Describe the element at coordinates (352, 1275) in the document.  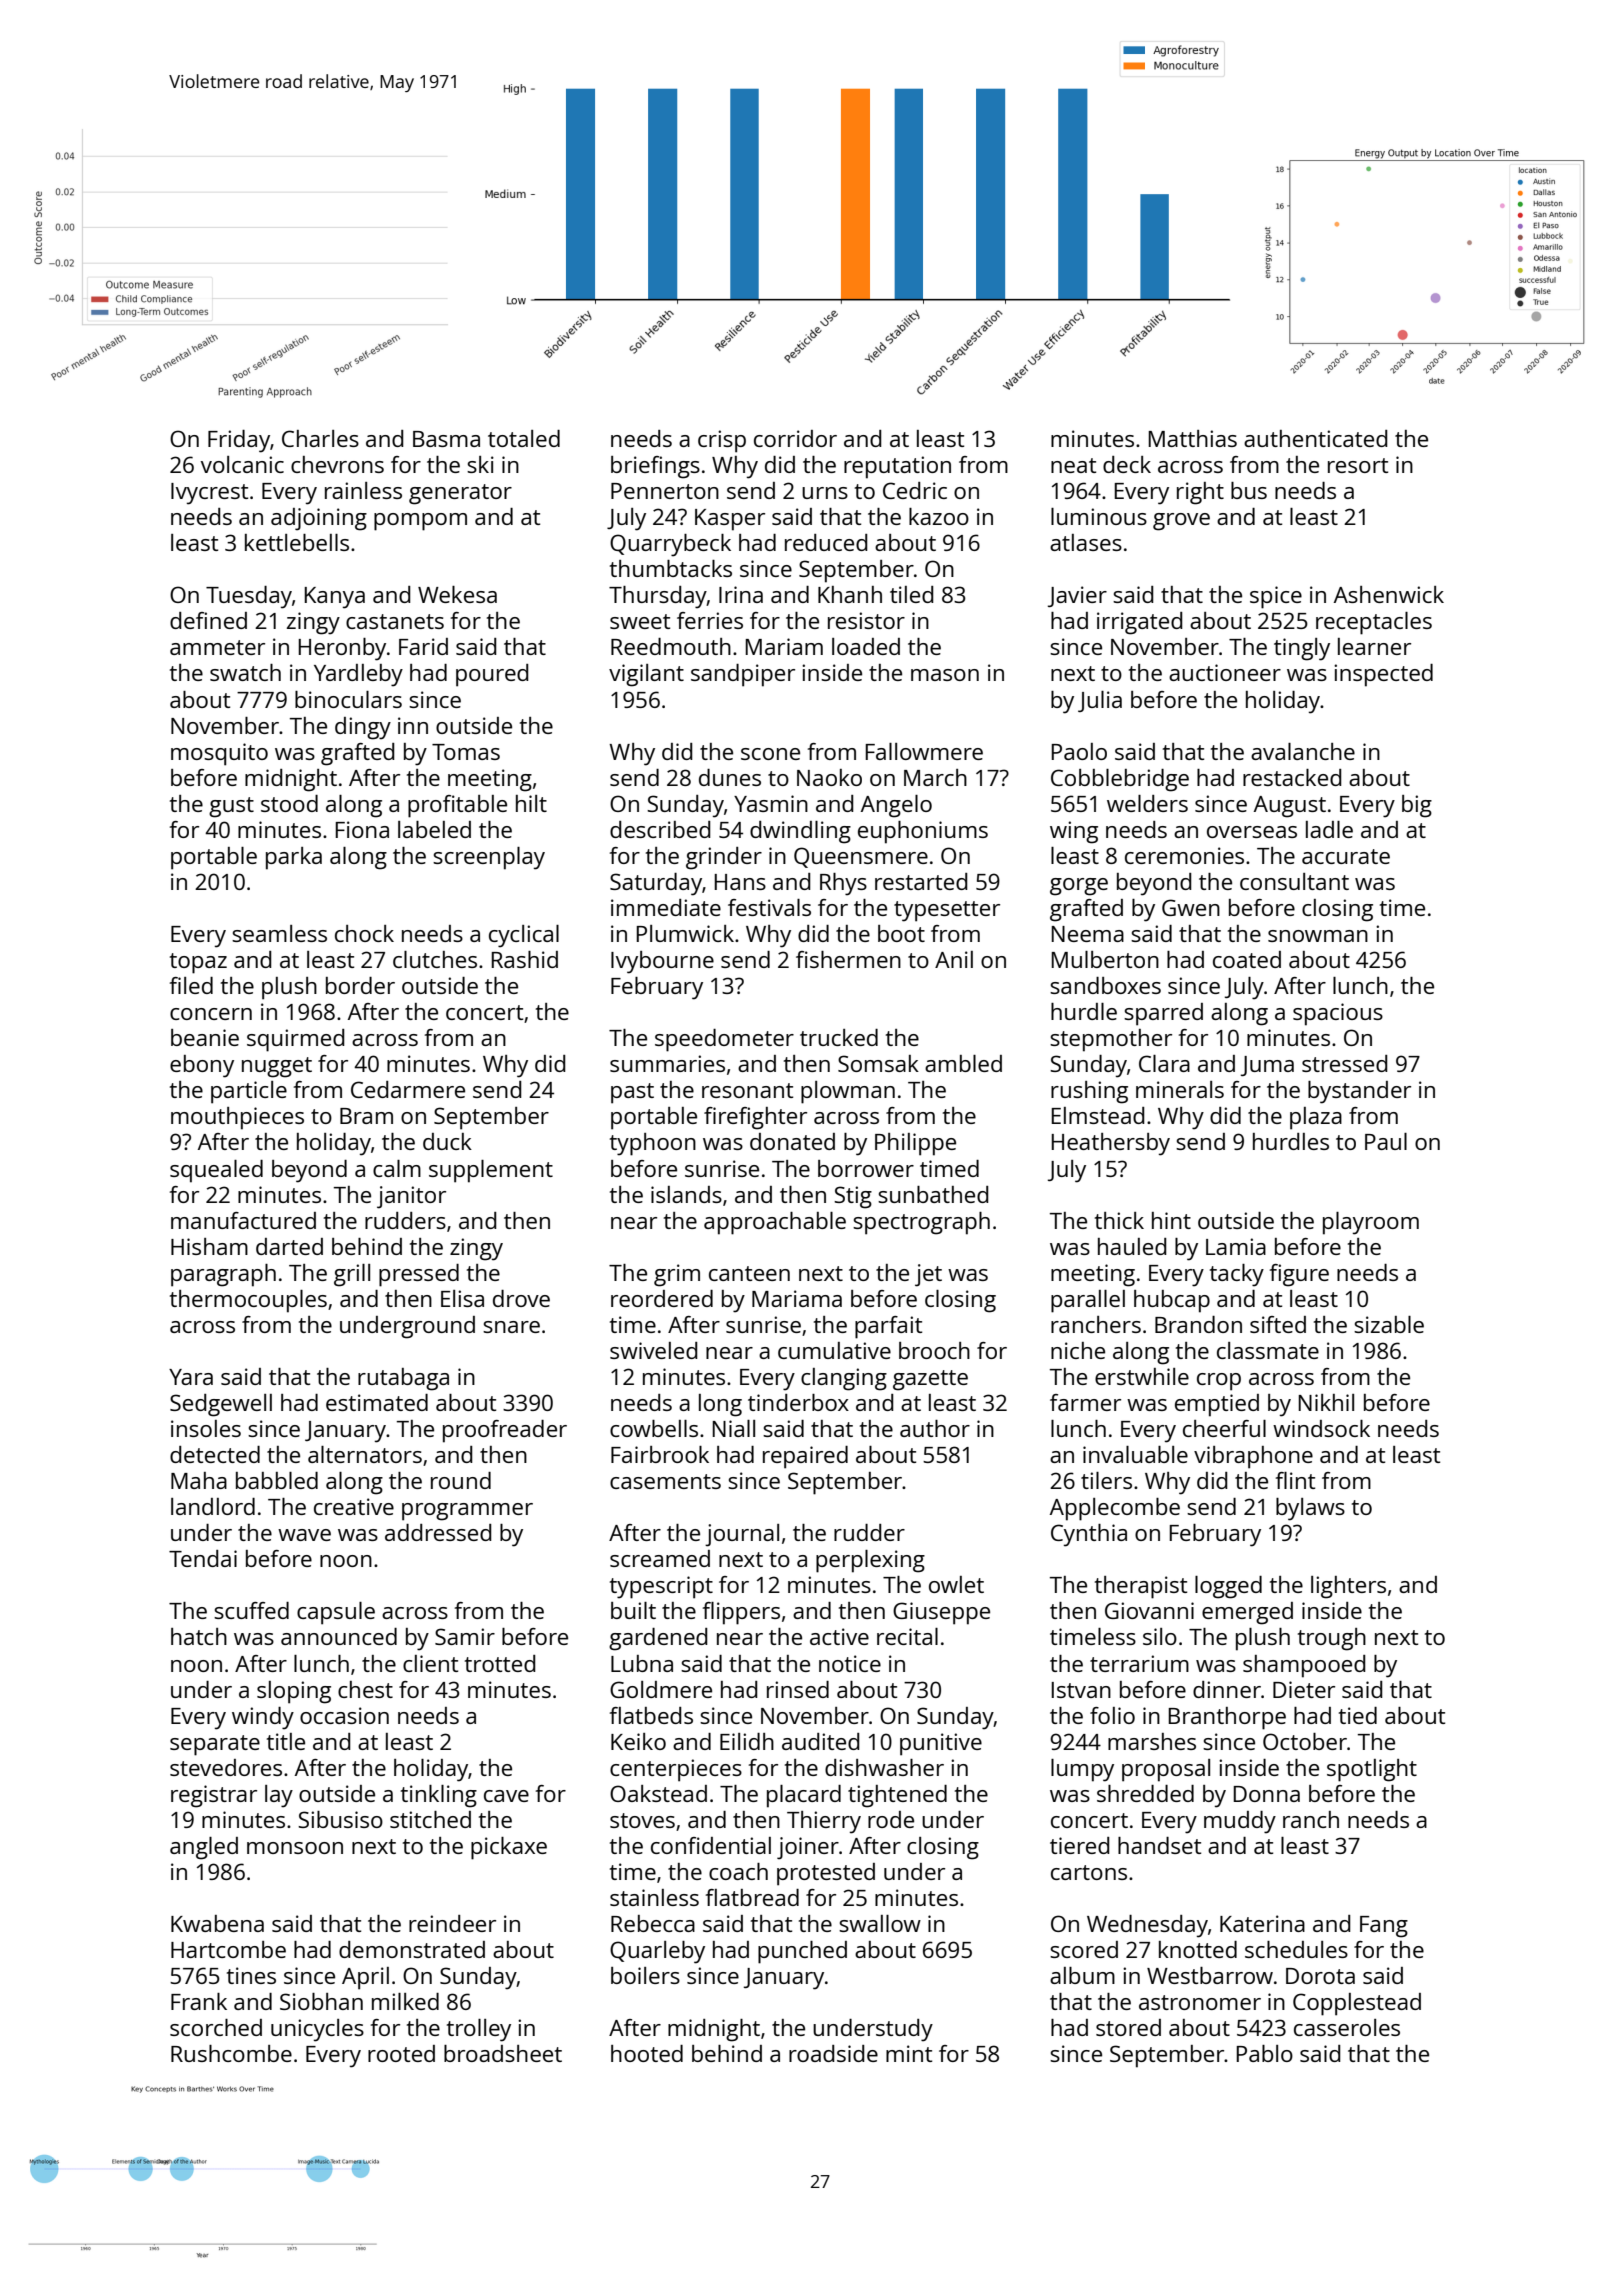
I see `grill` at that location.
